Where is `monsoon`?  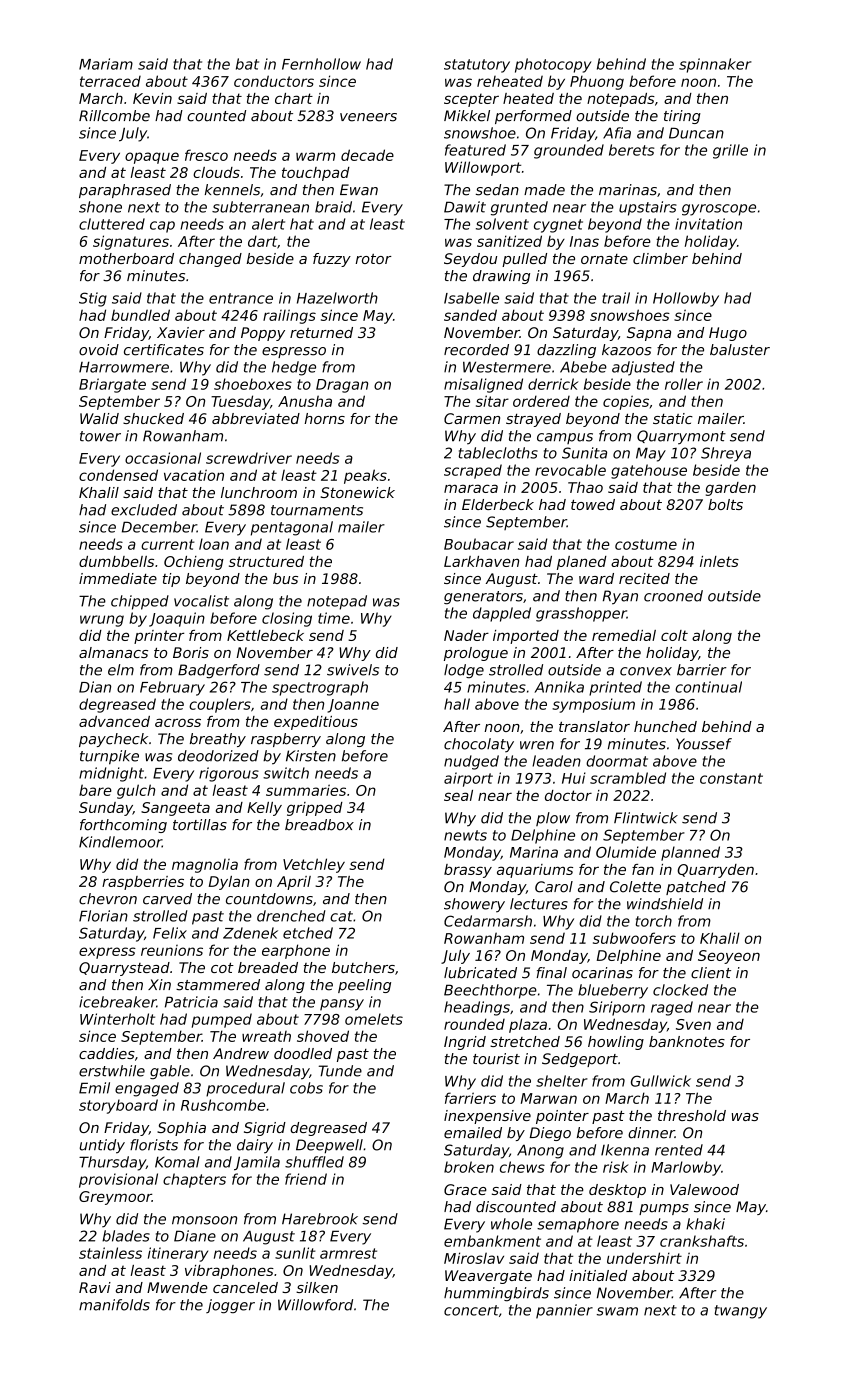 monsoon is located at coordinates (204, 1220).
